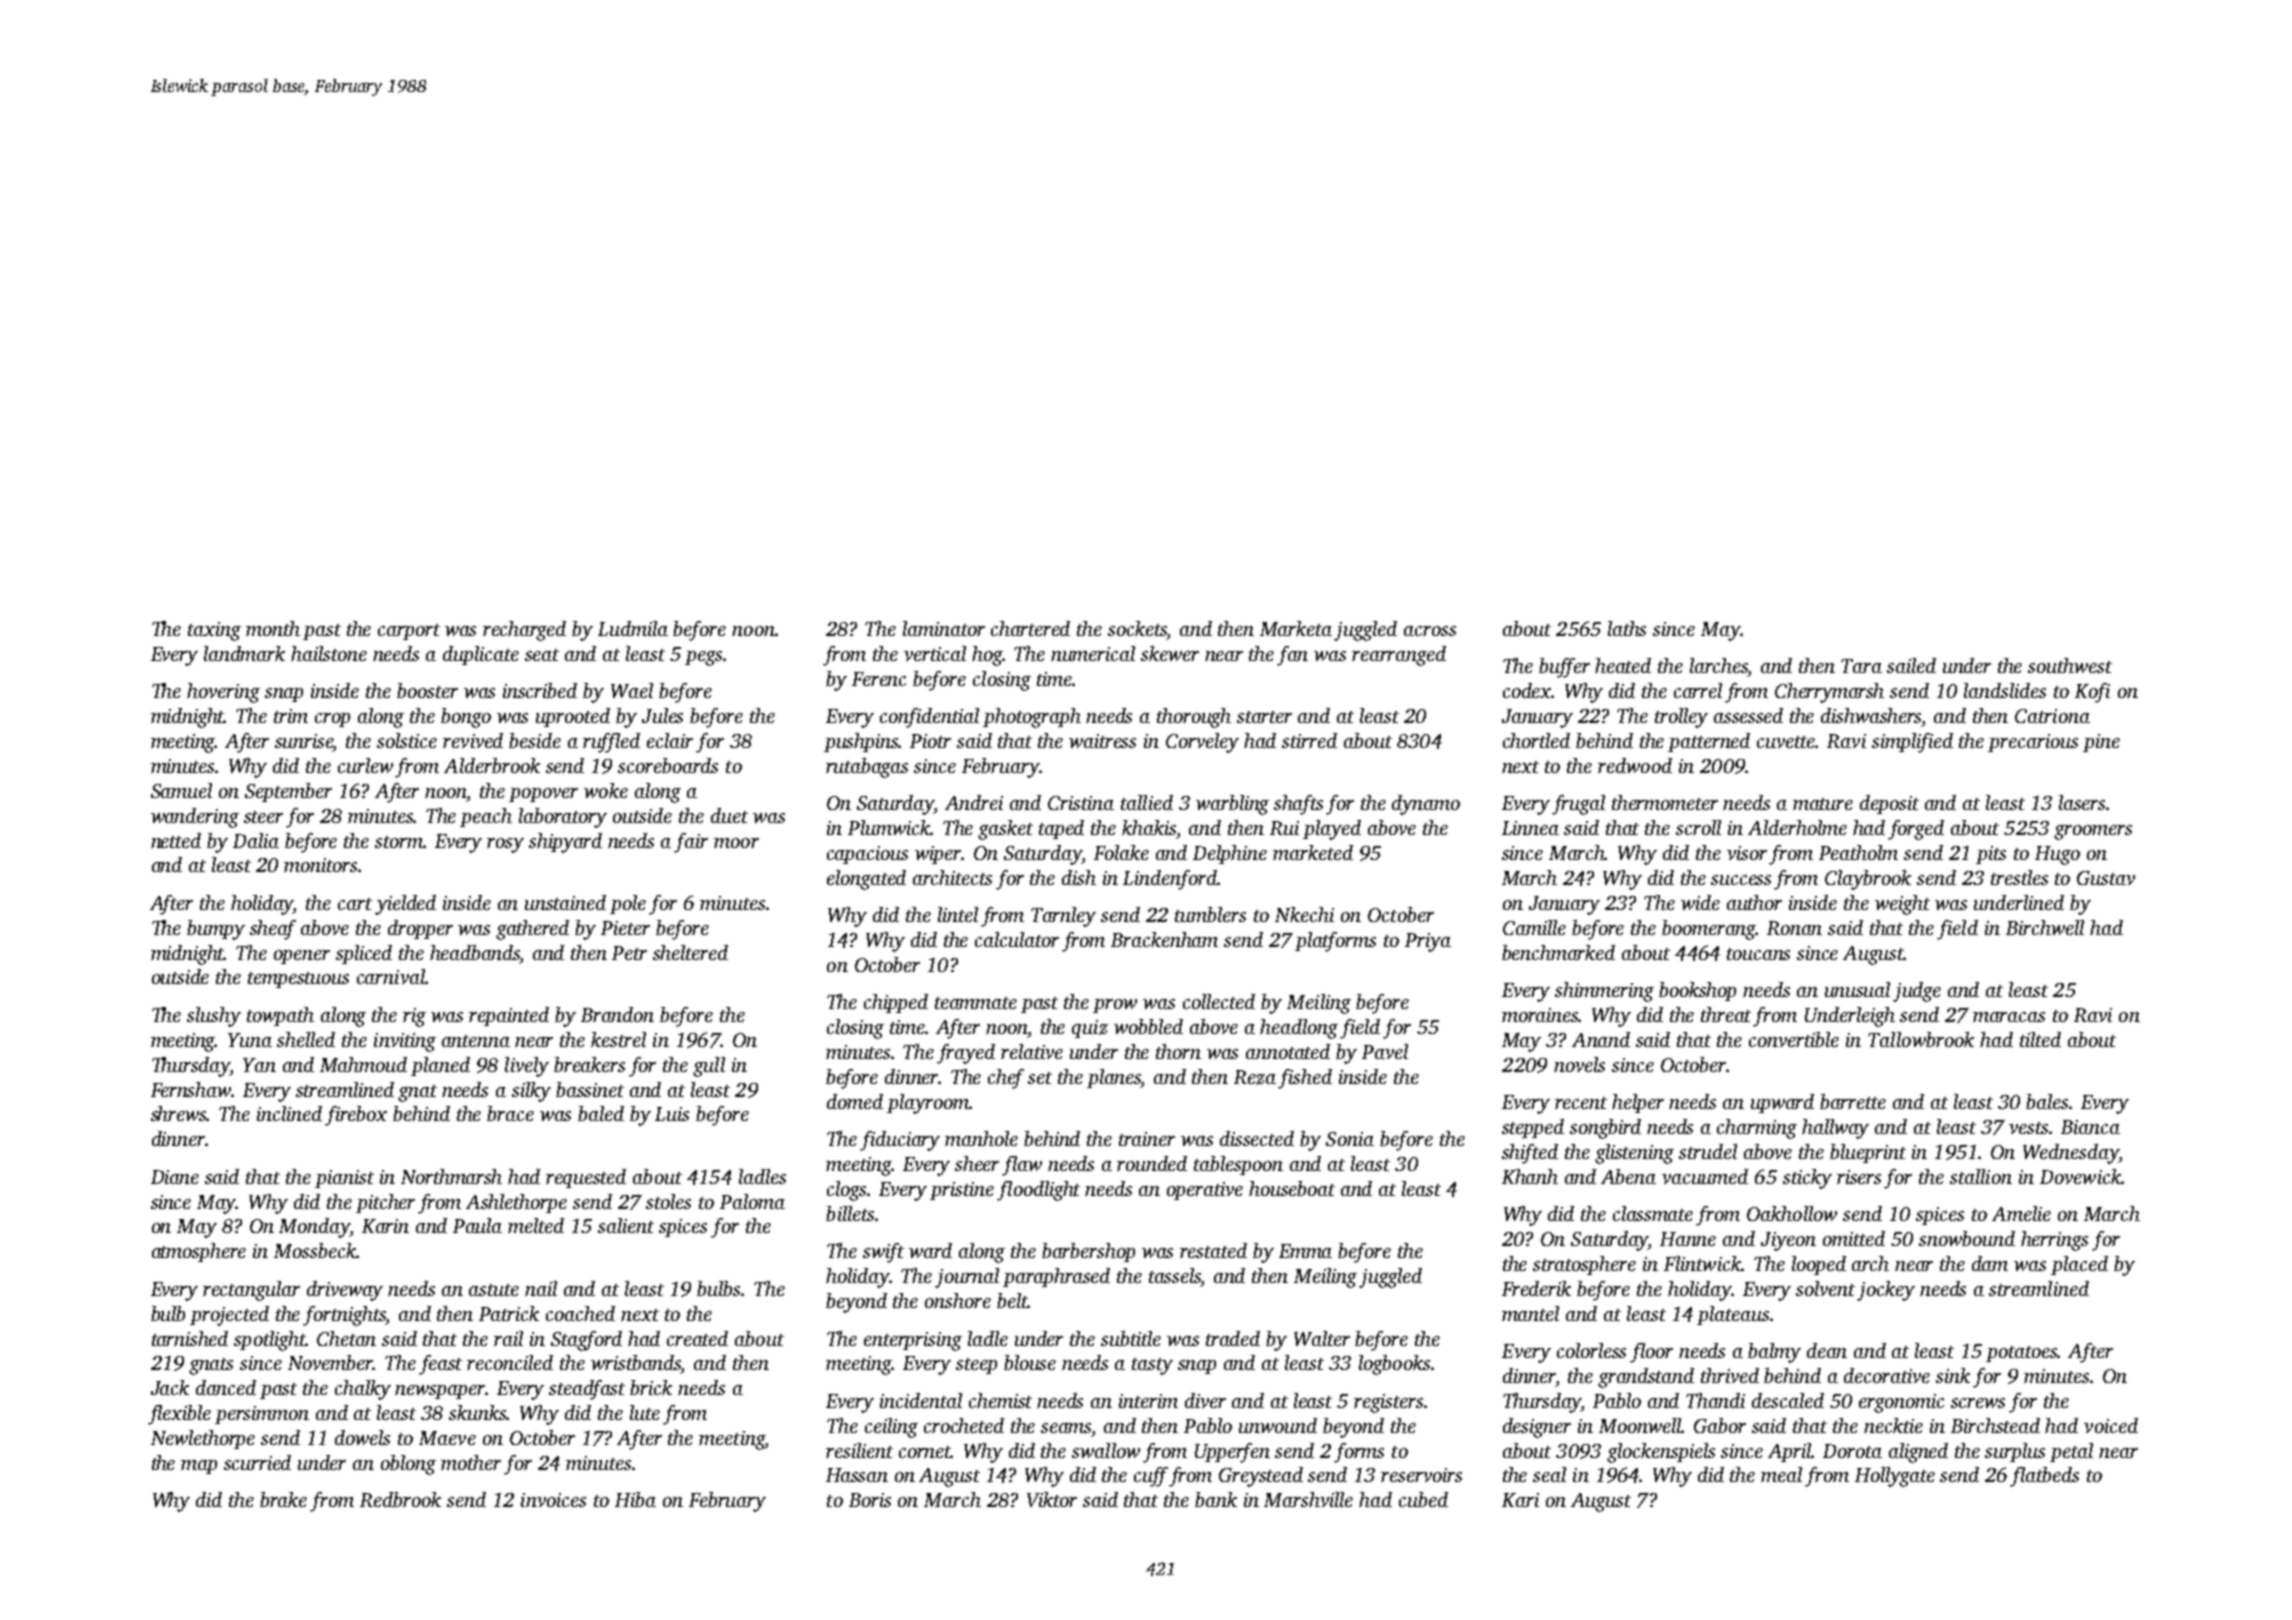 The image size is (2292, 1620). What do you see at coordinates (1388, 1403) in the page?
I see `registers` at bounding box center [1388, 1403].
